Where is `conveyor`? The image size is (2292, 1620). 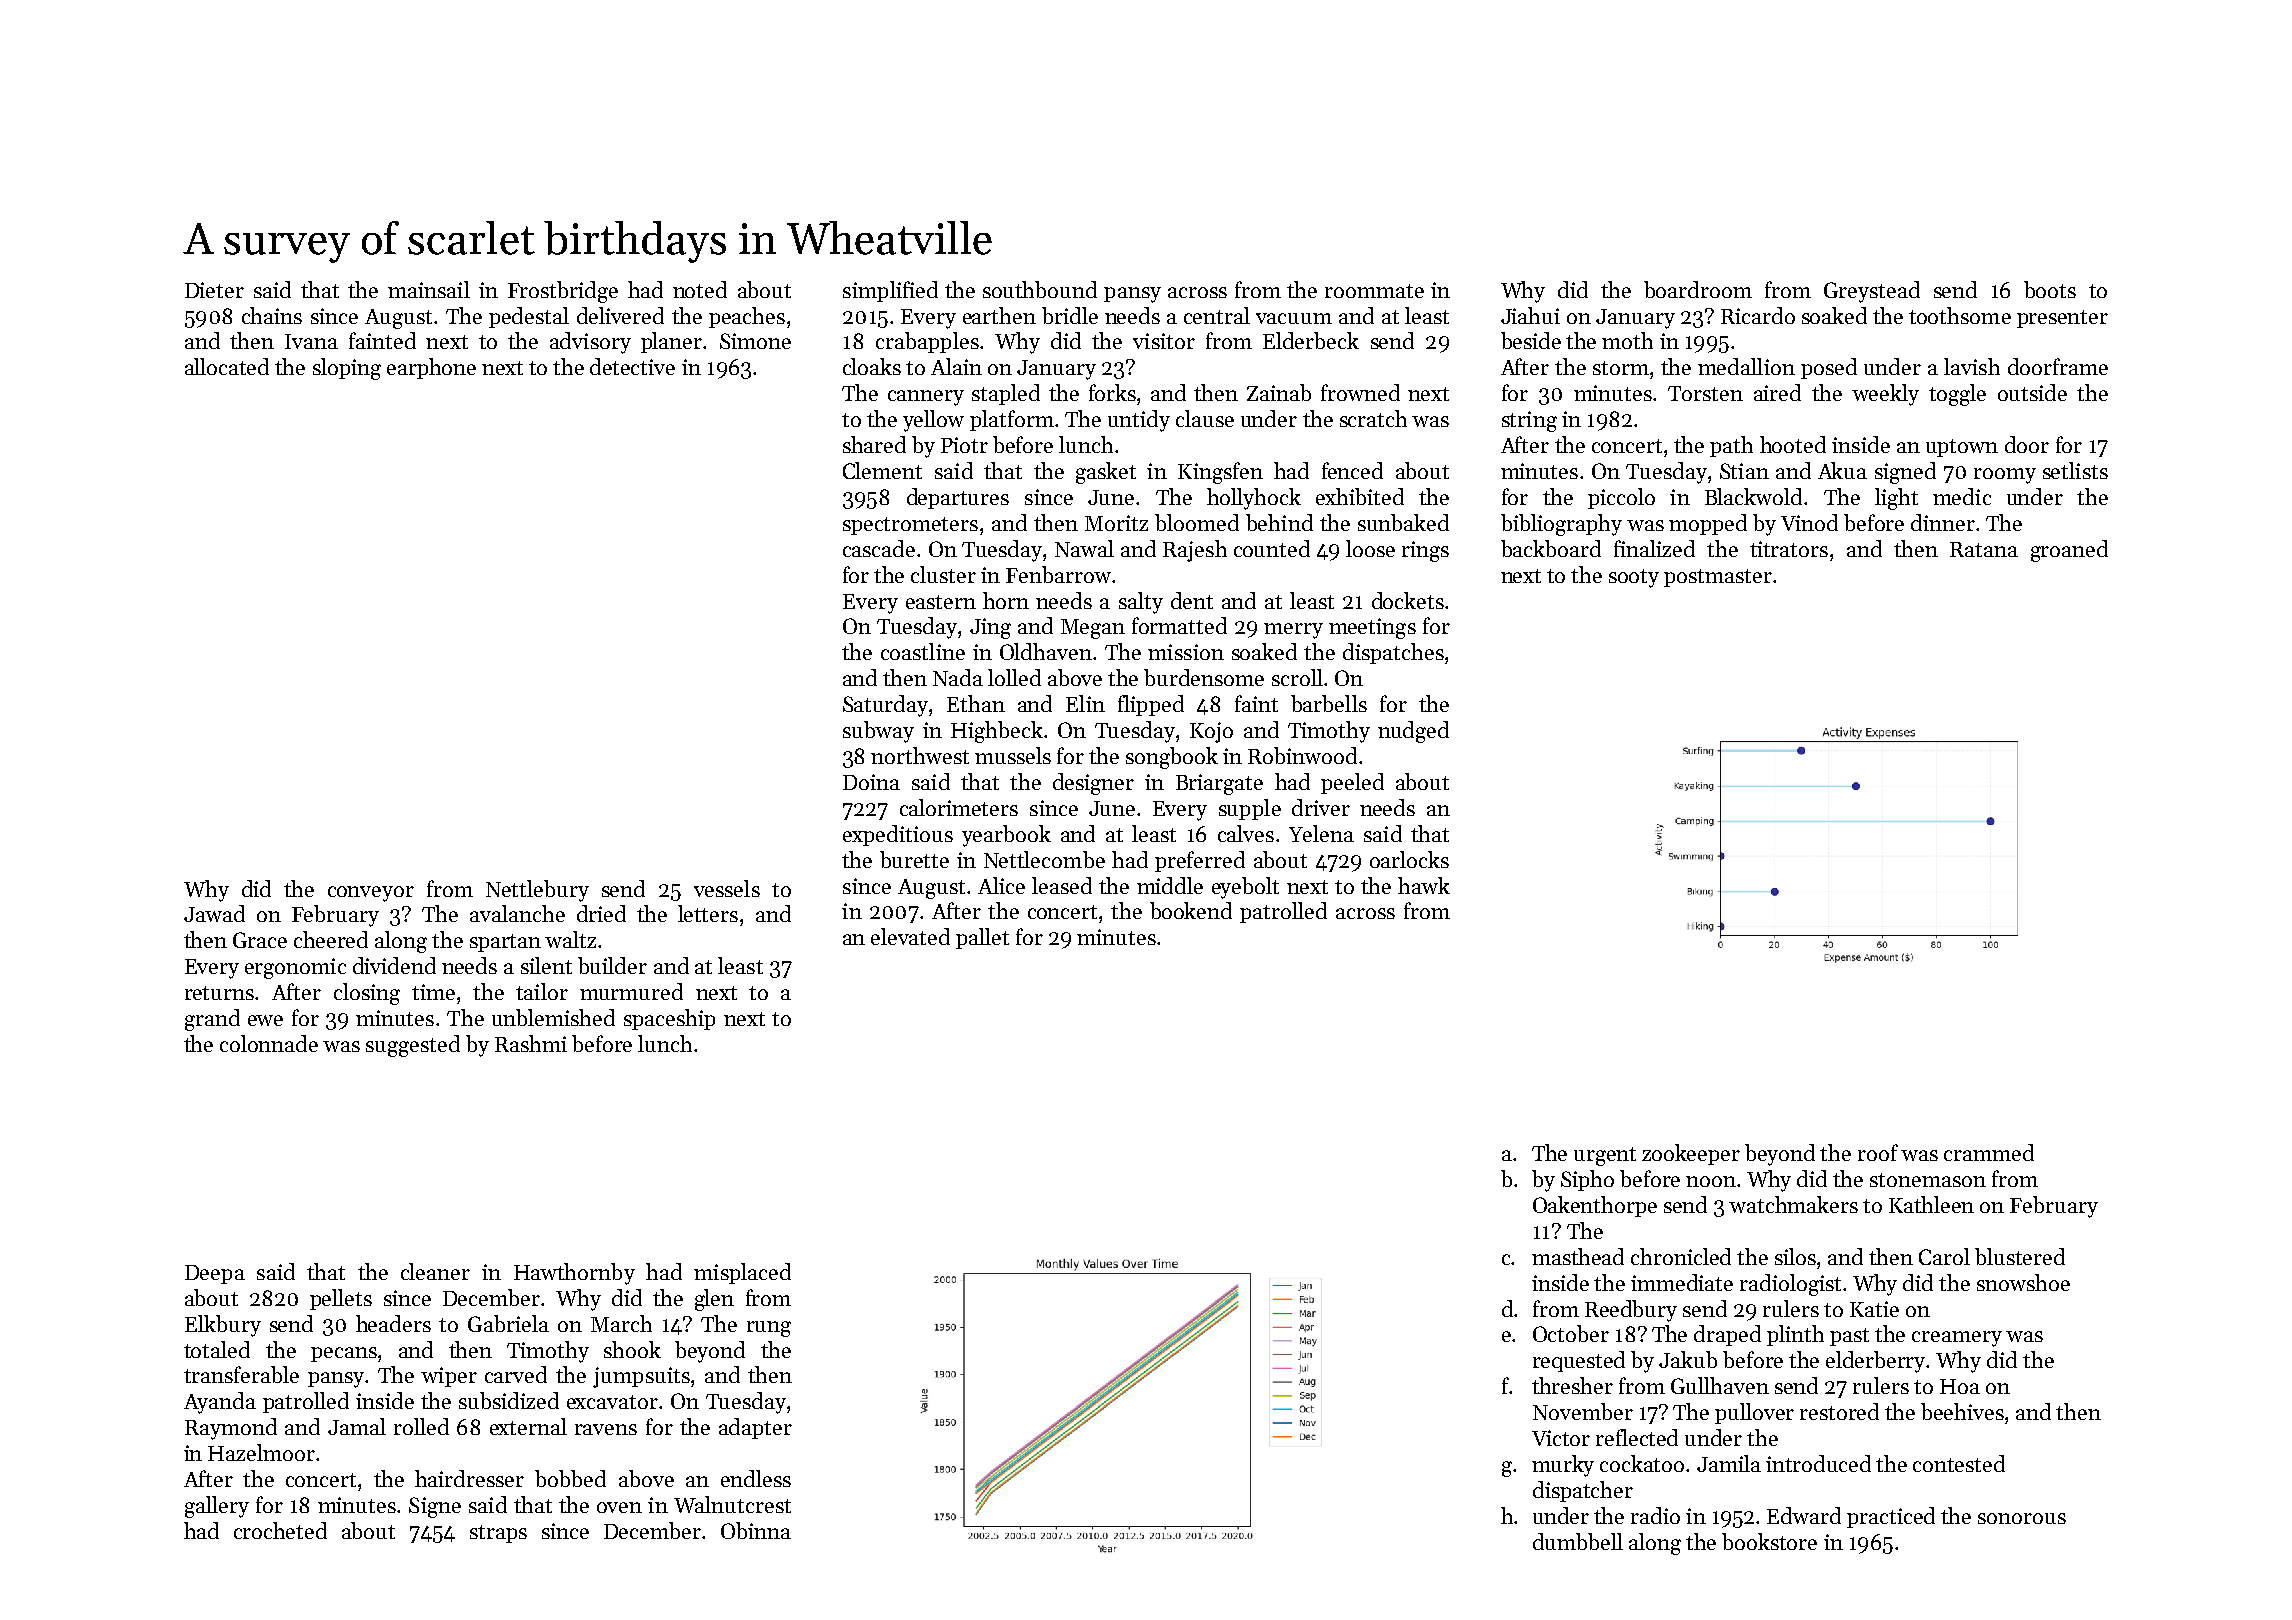 conveyor is located at coordinates (371, 894).
